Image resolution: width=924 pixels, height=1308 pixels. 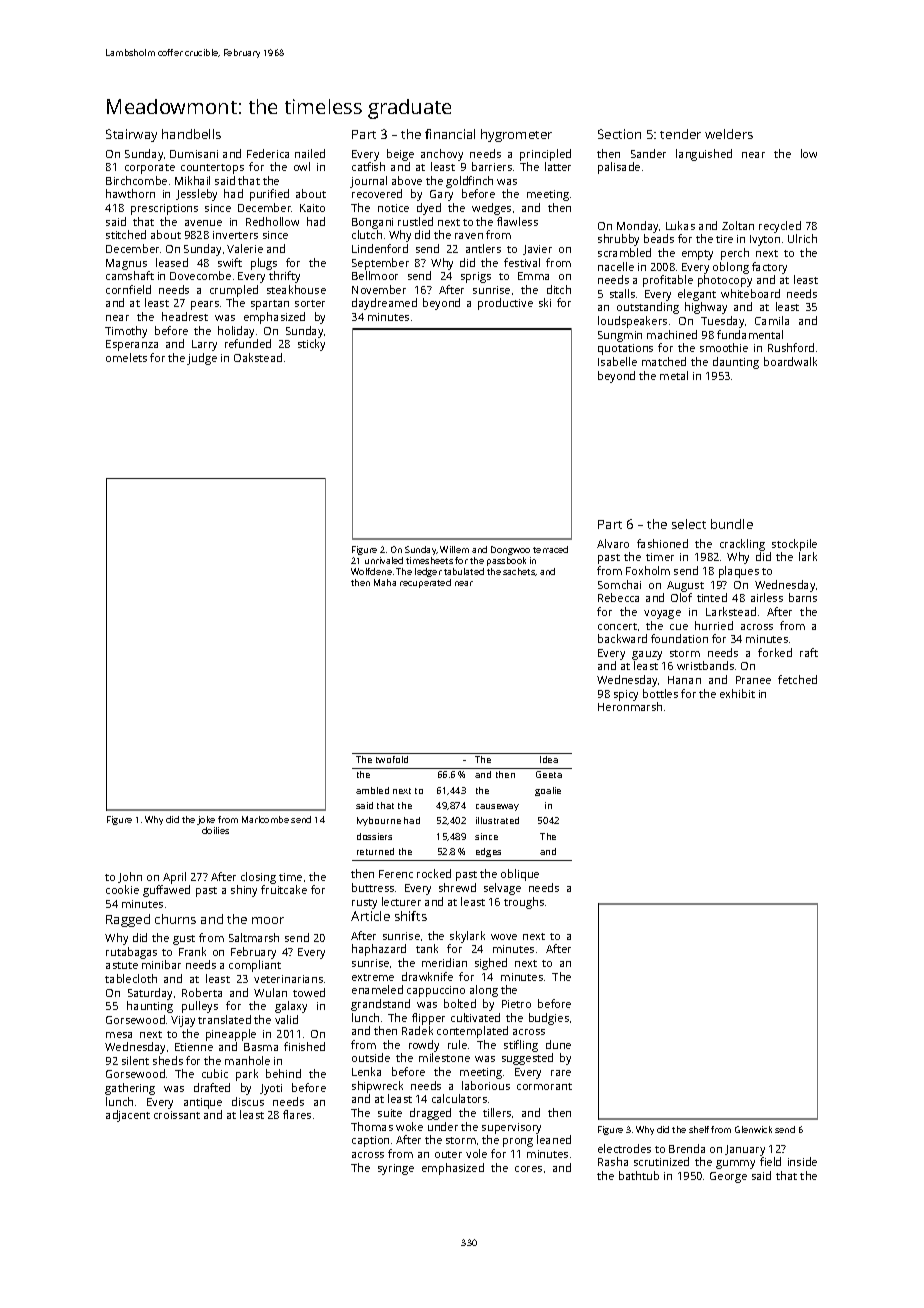 What do you see at coordinates (528, 1169) in the image?
I see `cores` at bounding box center [528, 1169].
